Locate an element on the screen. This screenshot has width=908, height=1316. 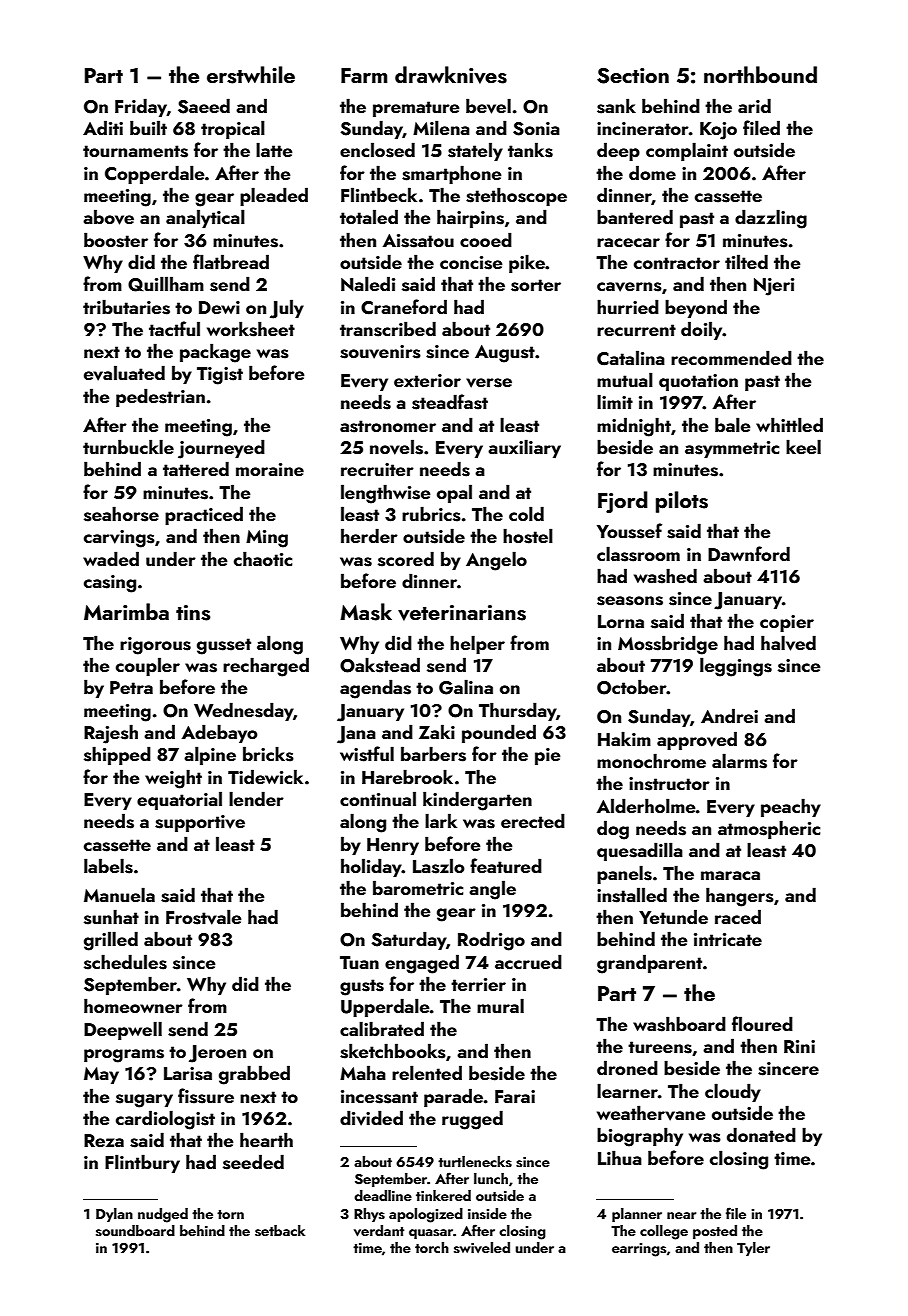
Reza is located at coordinates (104, 1140).
